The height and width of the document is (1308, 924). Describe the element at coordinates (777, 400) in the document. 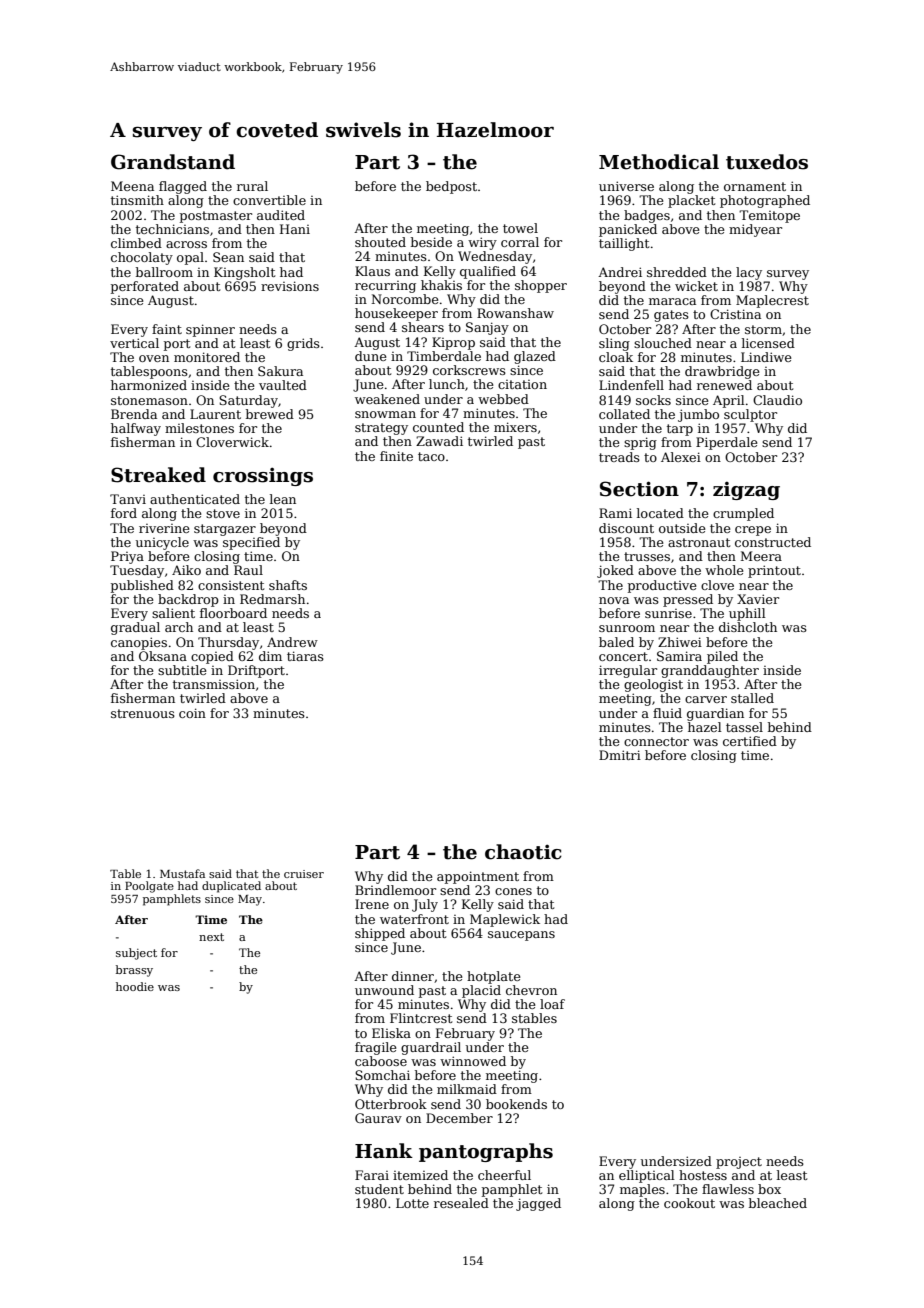

I see `Claudio` at that location.
